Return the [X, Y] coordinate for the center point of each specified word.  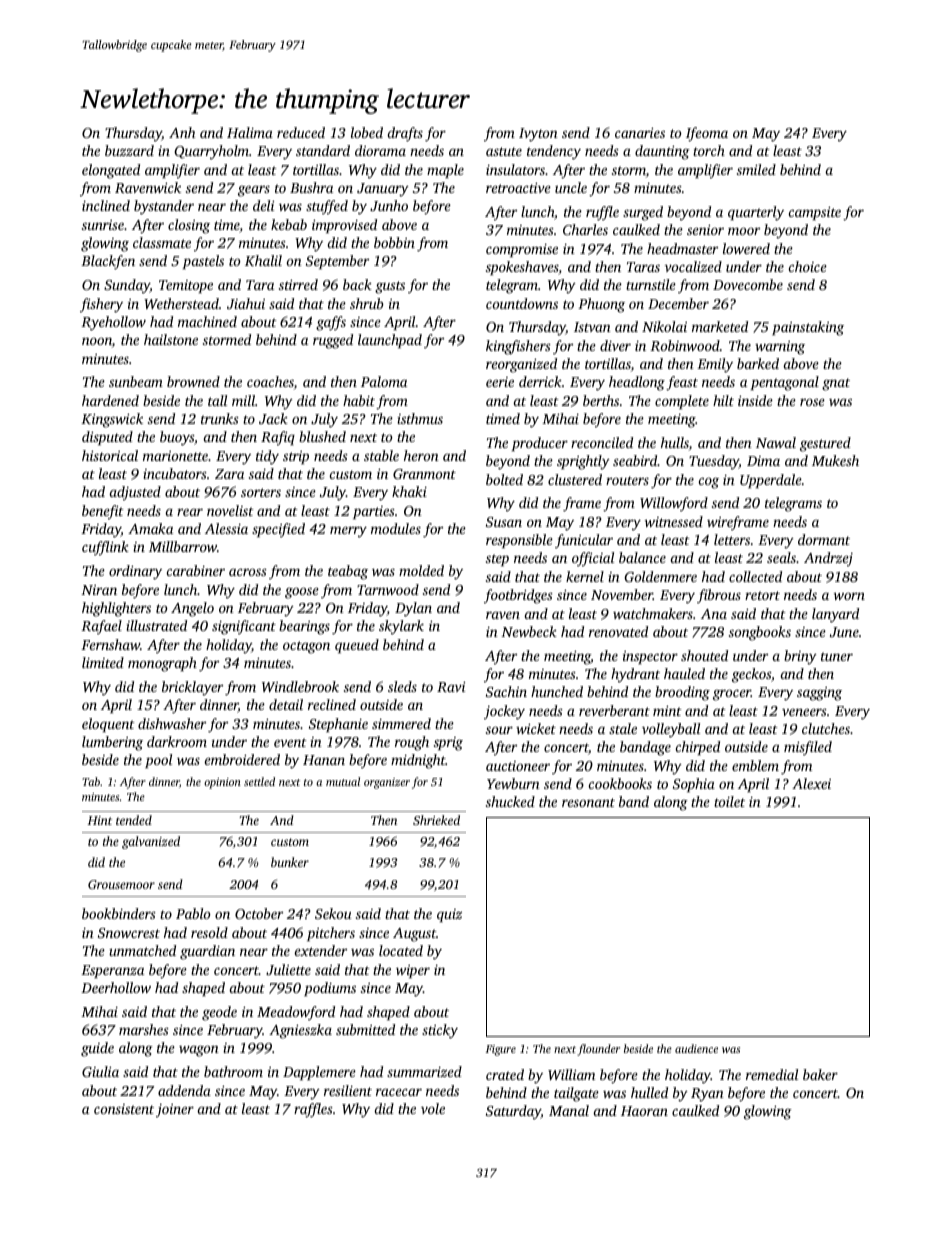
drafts [405, 134]
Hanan [324, 760]
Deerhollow [116, 987]
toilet [729, 801]
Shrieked [436, 820]
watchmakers [653, 613]
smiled [756, 169]
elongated [111, 171]
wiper [413, 971]
